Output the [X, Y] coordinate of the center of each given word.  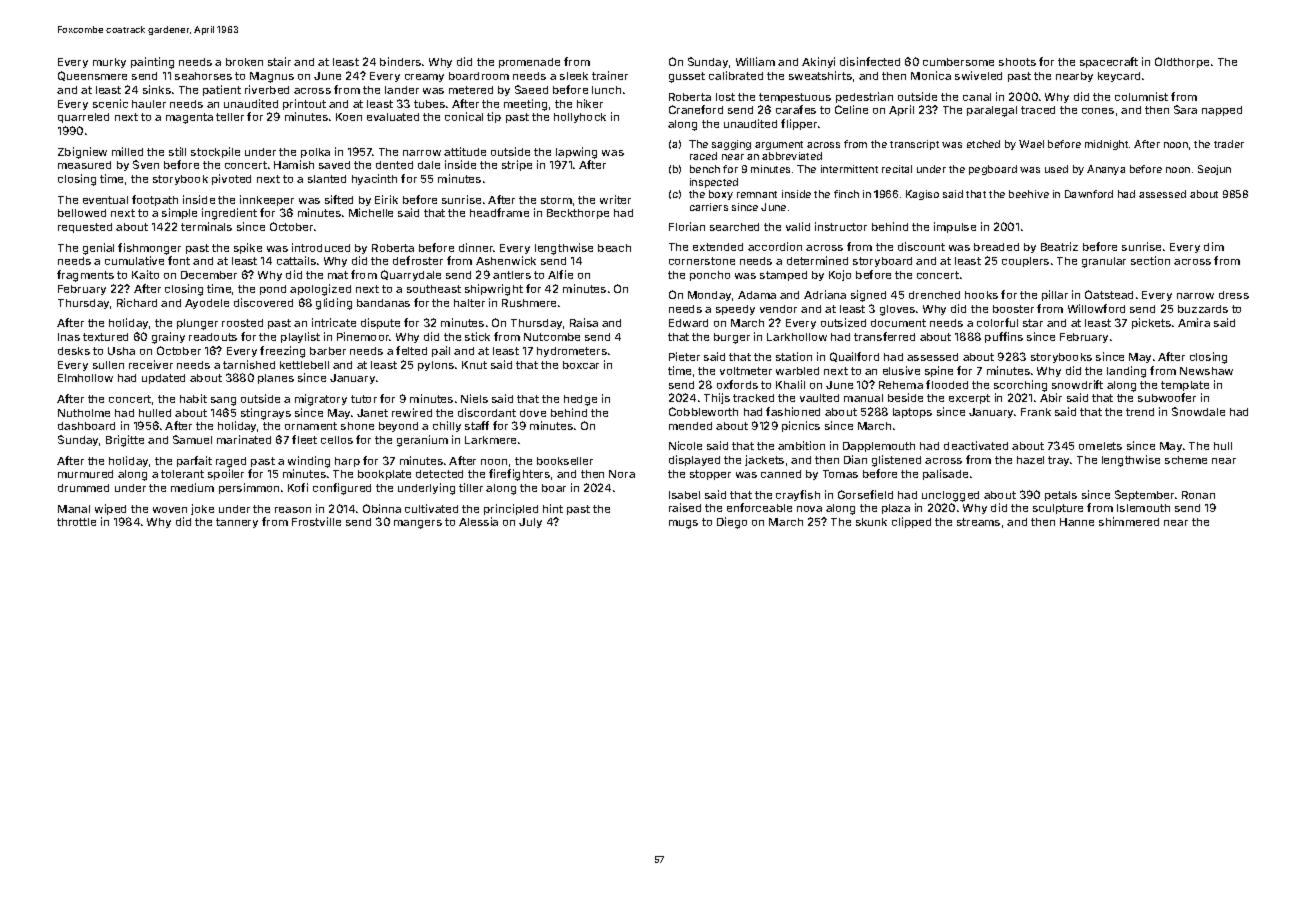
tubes [429, 104]
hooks [981, 295]
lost [725, 97]
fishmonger [149, 249]
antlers [512, 275]
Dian [855, 459]
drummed [83, 488]
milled [127, 151]
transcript [914, 145]
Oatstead [1109, 294]
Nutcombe [552, 337]
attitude [465, 151]
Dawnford [1089, 194]
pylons [436, 366]
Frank [1036, 412]
